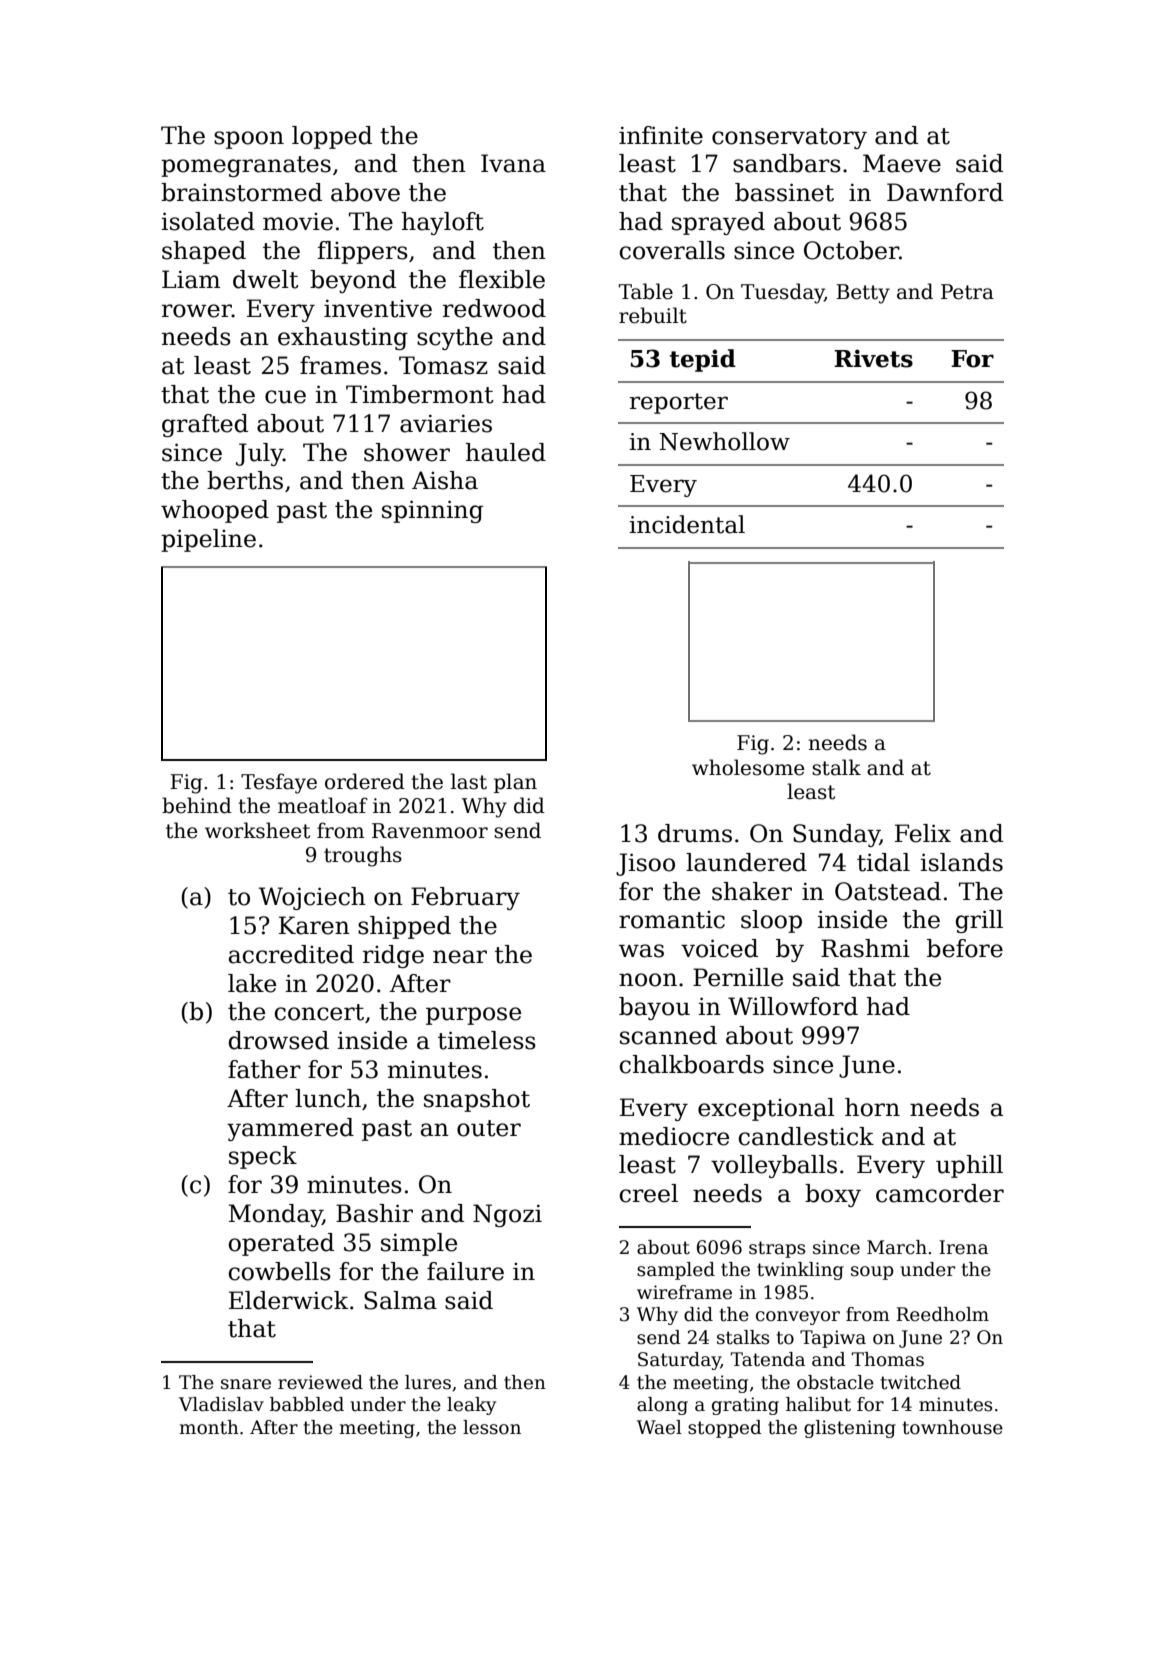  Describe the element at coordinates (515, 783) in the screenshot. I see `plan` at that location.
